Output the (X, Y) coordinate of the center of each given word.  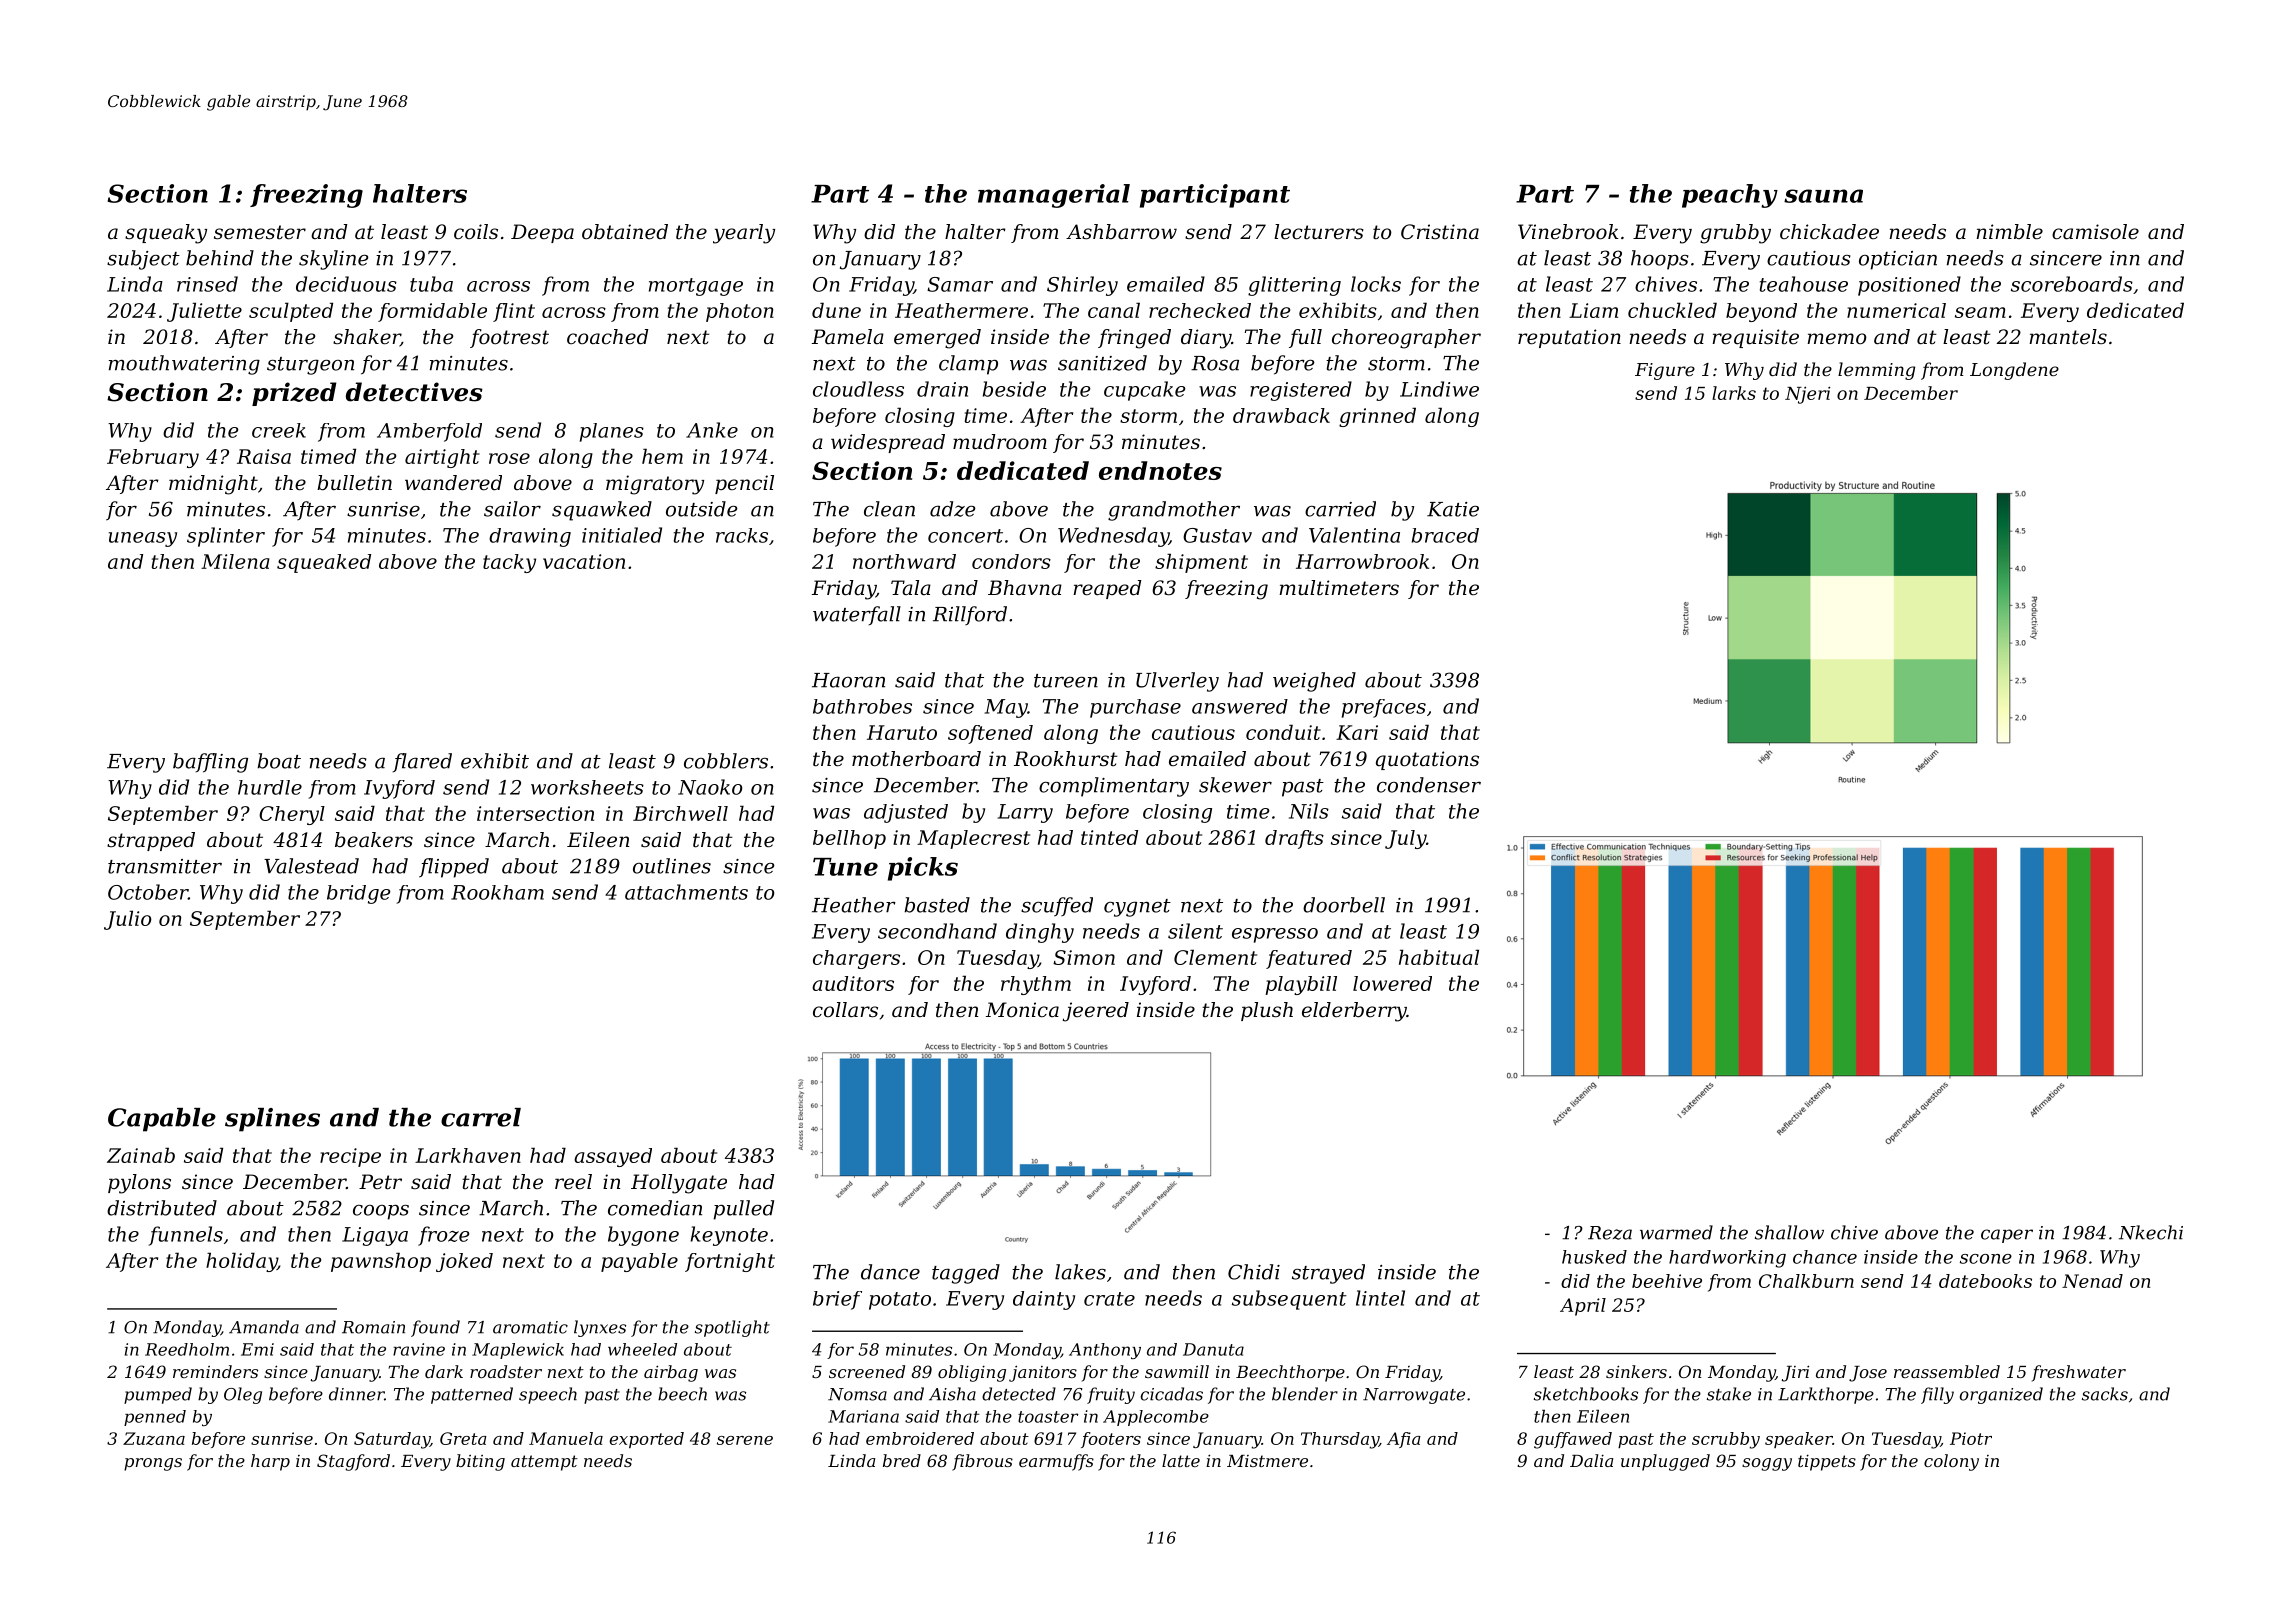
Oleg (243, 1395)
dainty (1044, 1300)
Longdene (2014, 371)
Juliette (204, 312)
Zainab (141, 1155)
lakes (1080, 1272)
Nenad (2092, 1281)
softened (990, 734)
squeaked (324, 563)
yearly (744, 234)
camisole (2095, 232)
